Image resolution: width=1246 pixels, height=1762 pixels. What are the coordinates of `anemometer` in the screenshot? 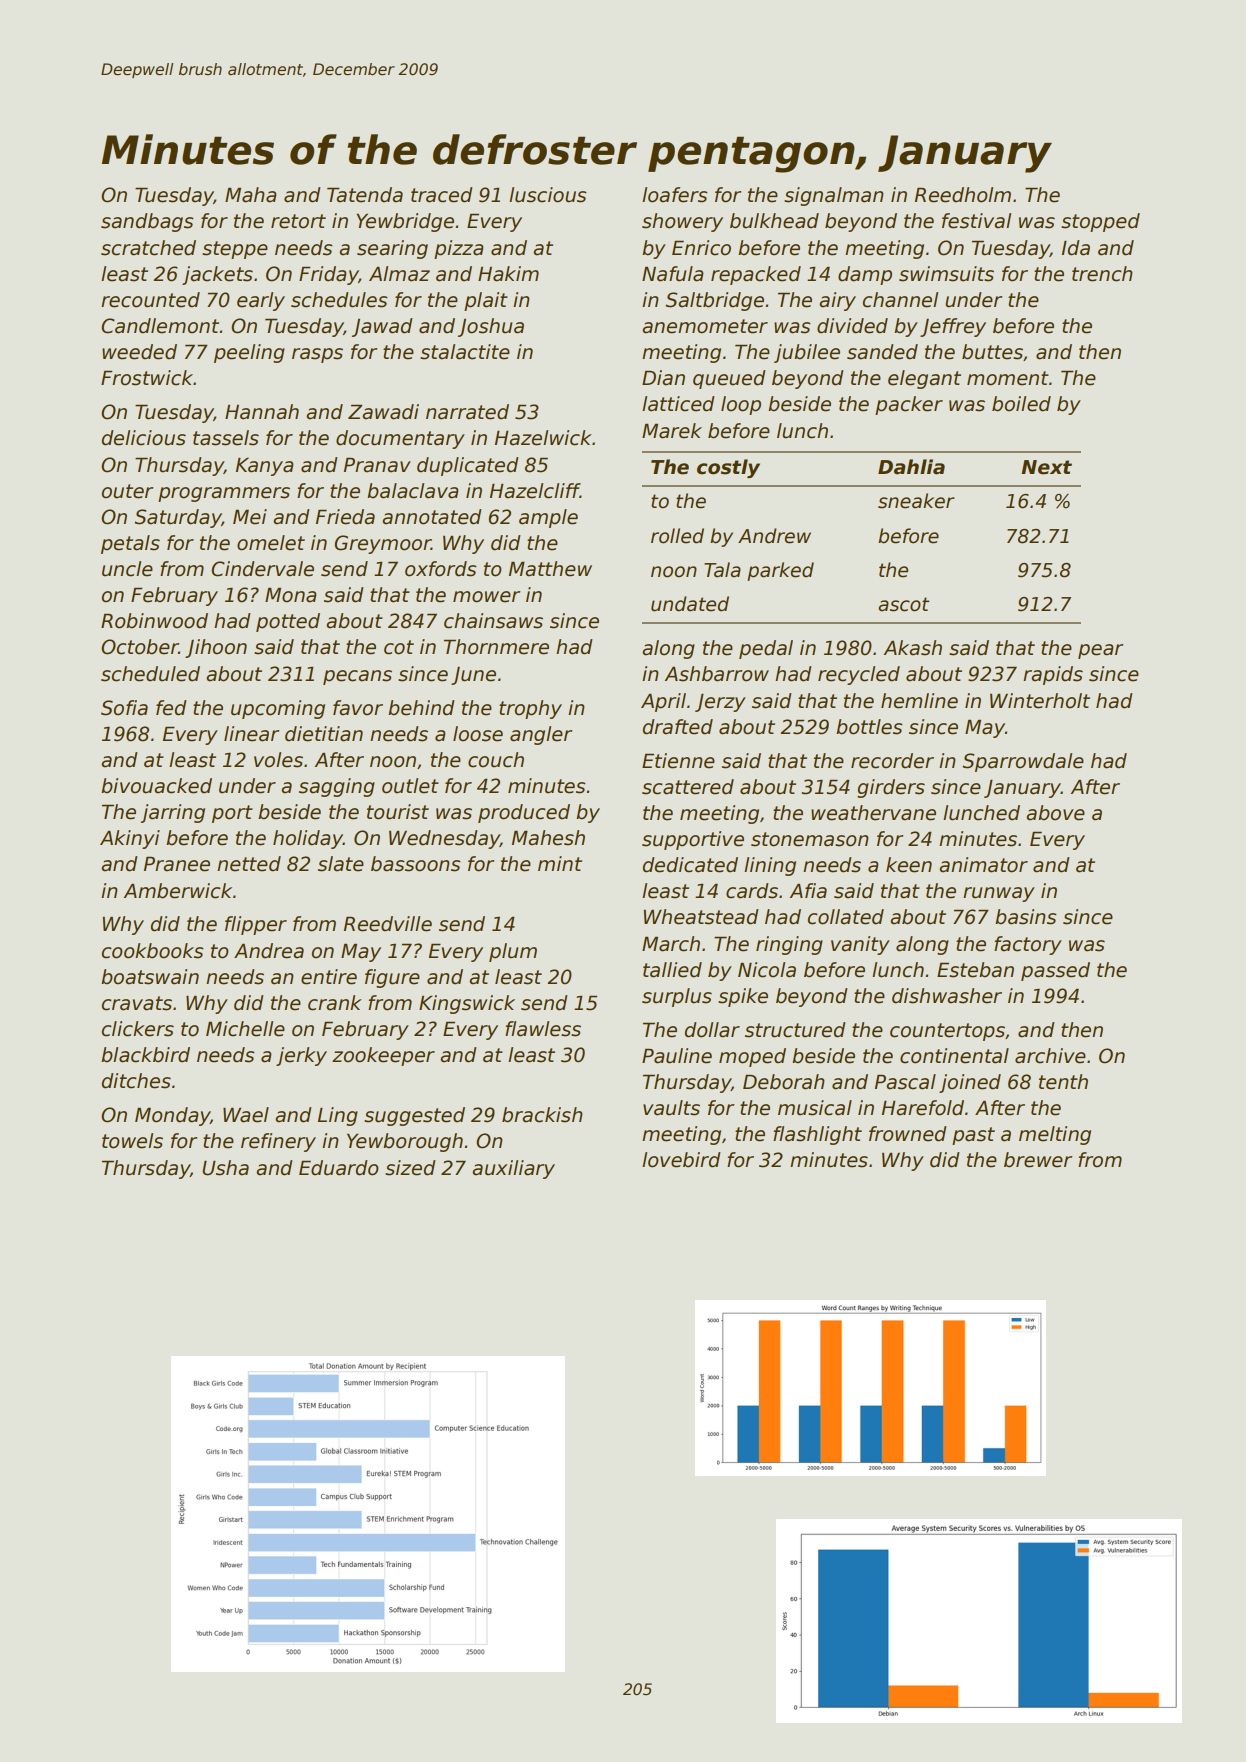 It's located at (705, 326).
